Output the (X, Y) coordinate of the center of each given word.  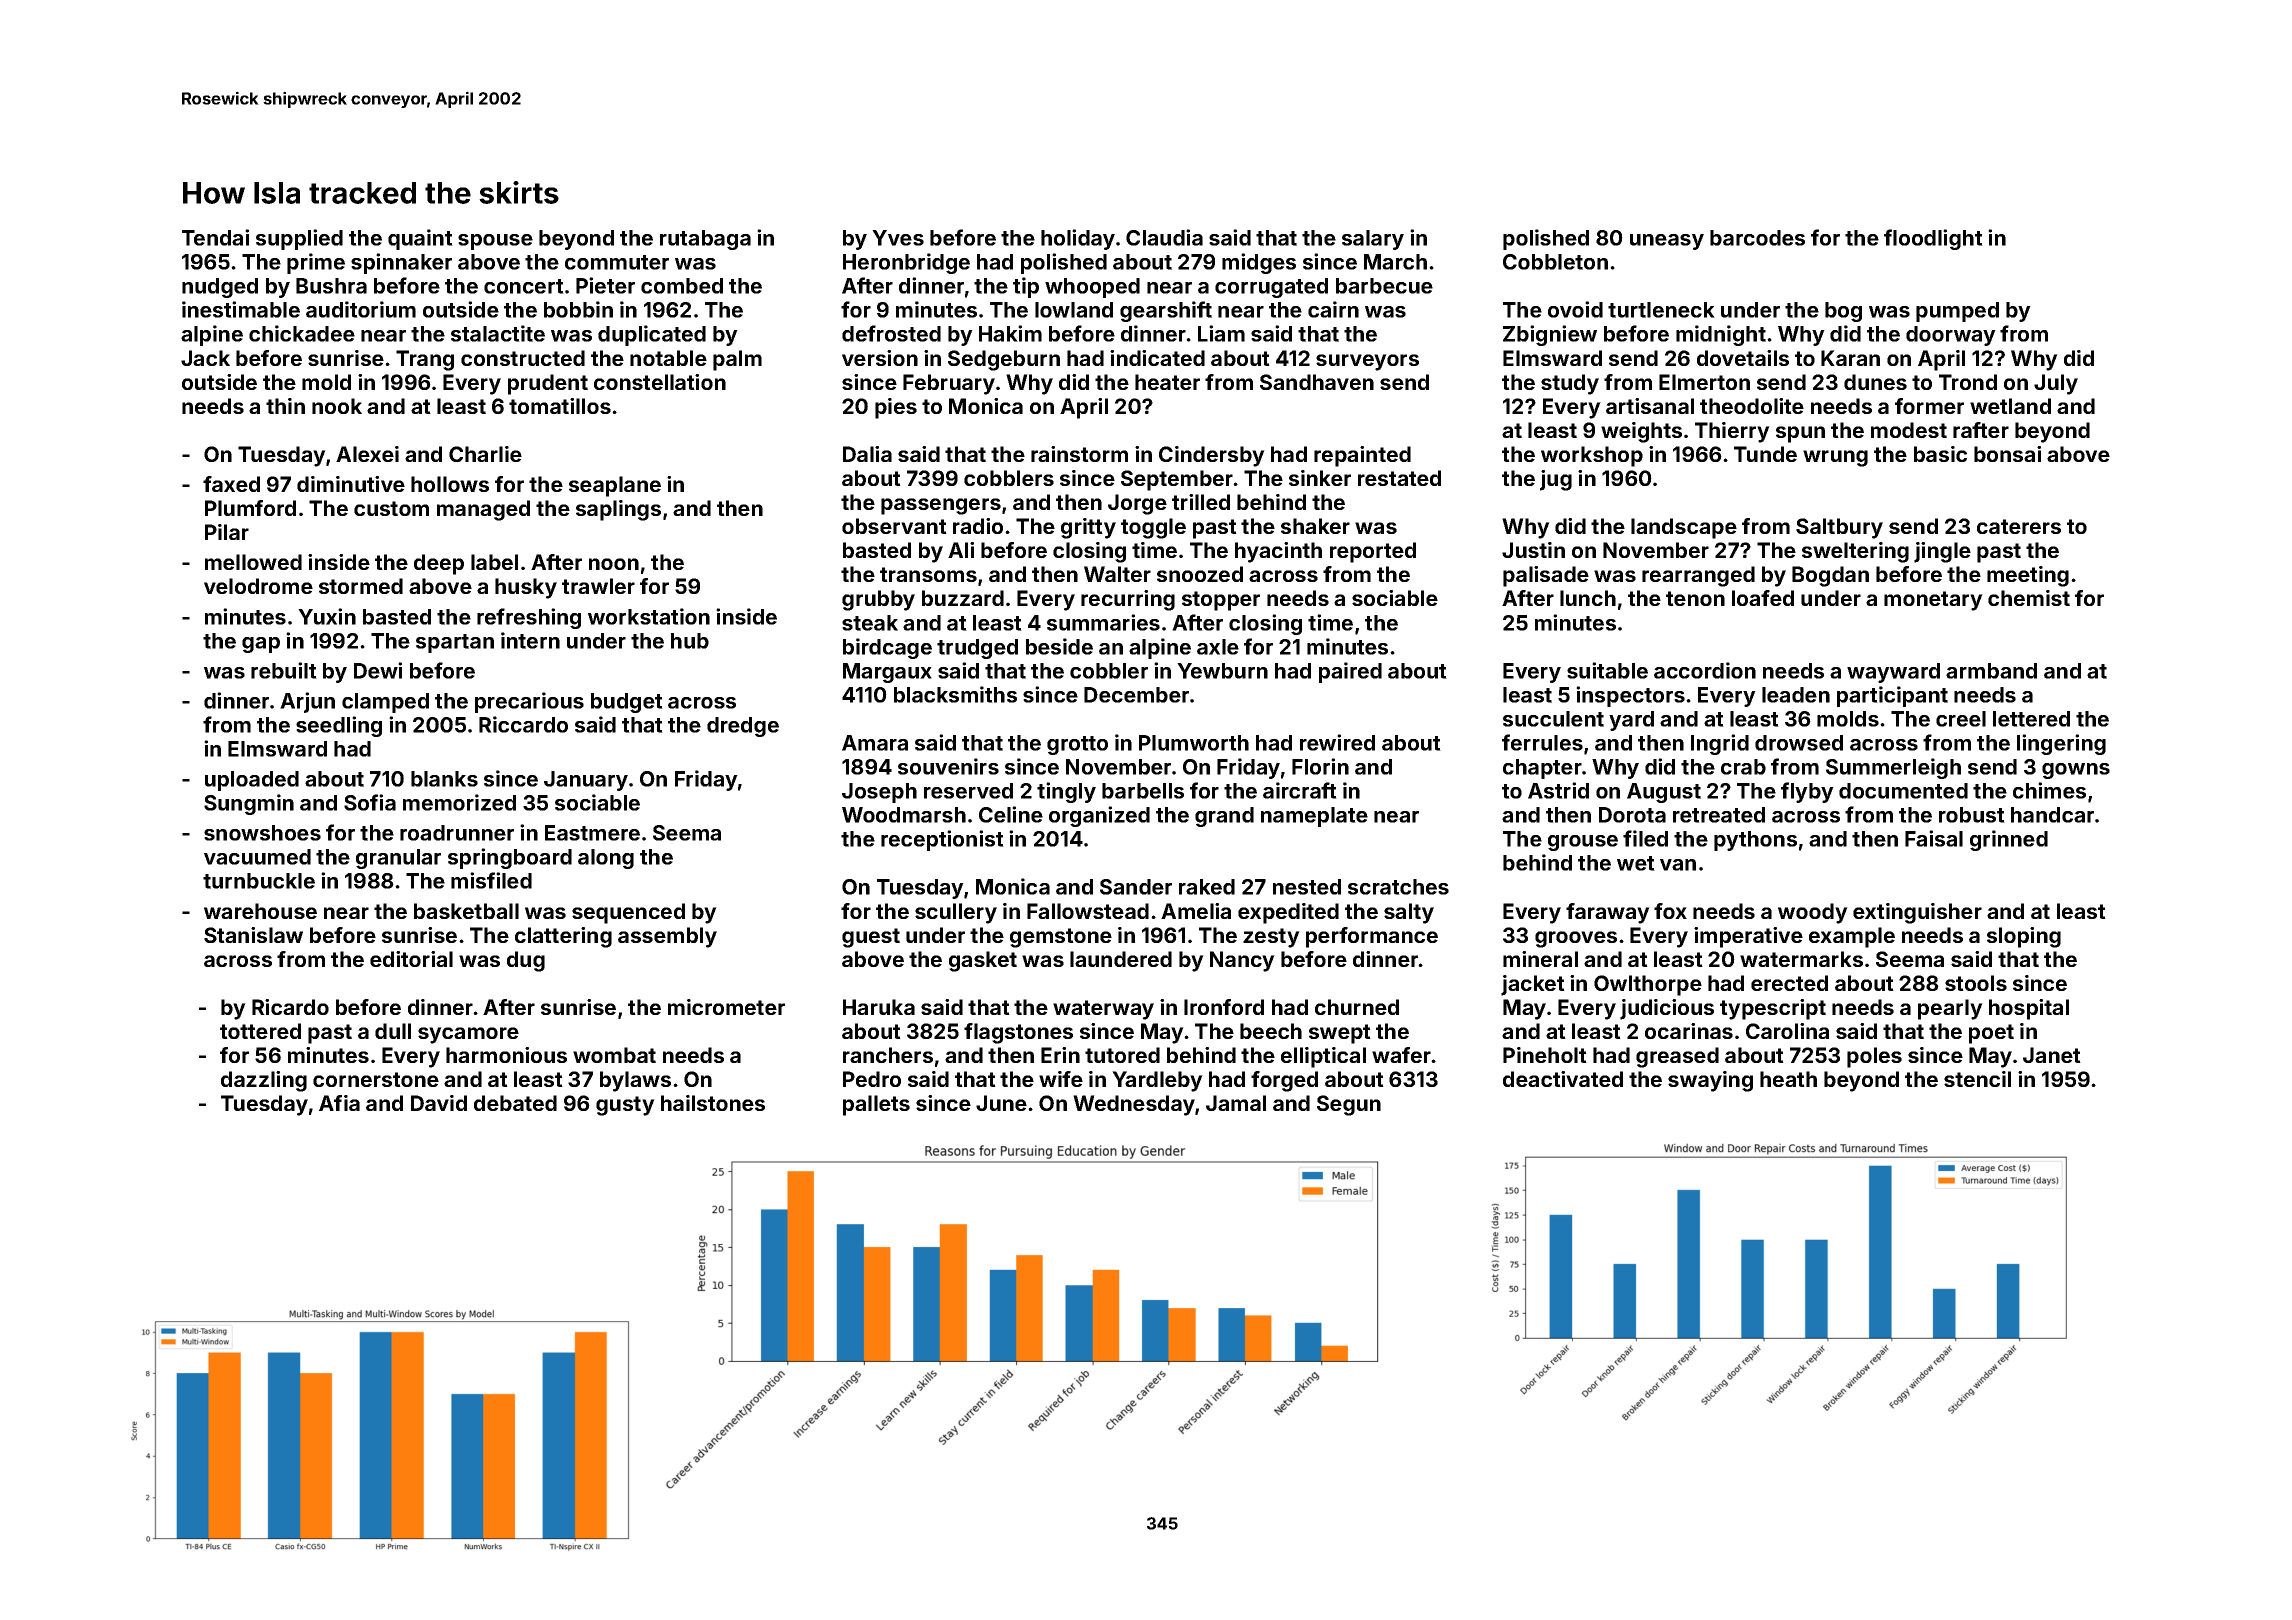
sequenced (628, 913)
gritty (1088, 528)
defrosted (891, 333)
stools (1976, 983)
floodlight (1933, 239)
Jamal (1236, 1103)
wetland (2010, 406)
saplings (618, 510)
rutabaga (705, 240)
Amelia (1196, 911)
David (439, 1103)
